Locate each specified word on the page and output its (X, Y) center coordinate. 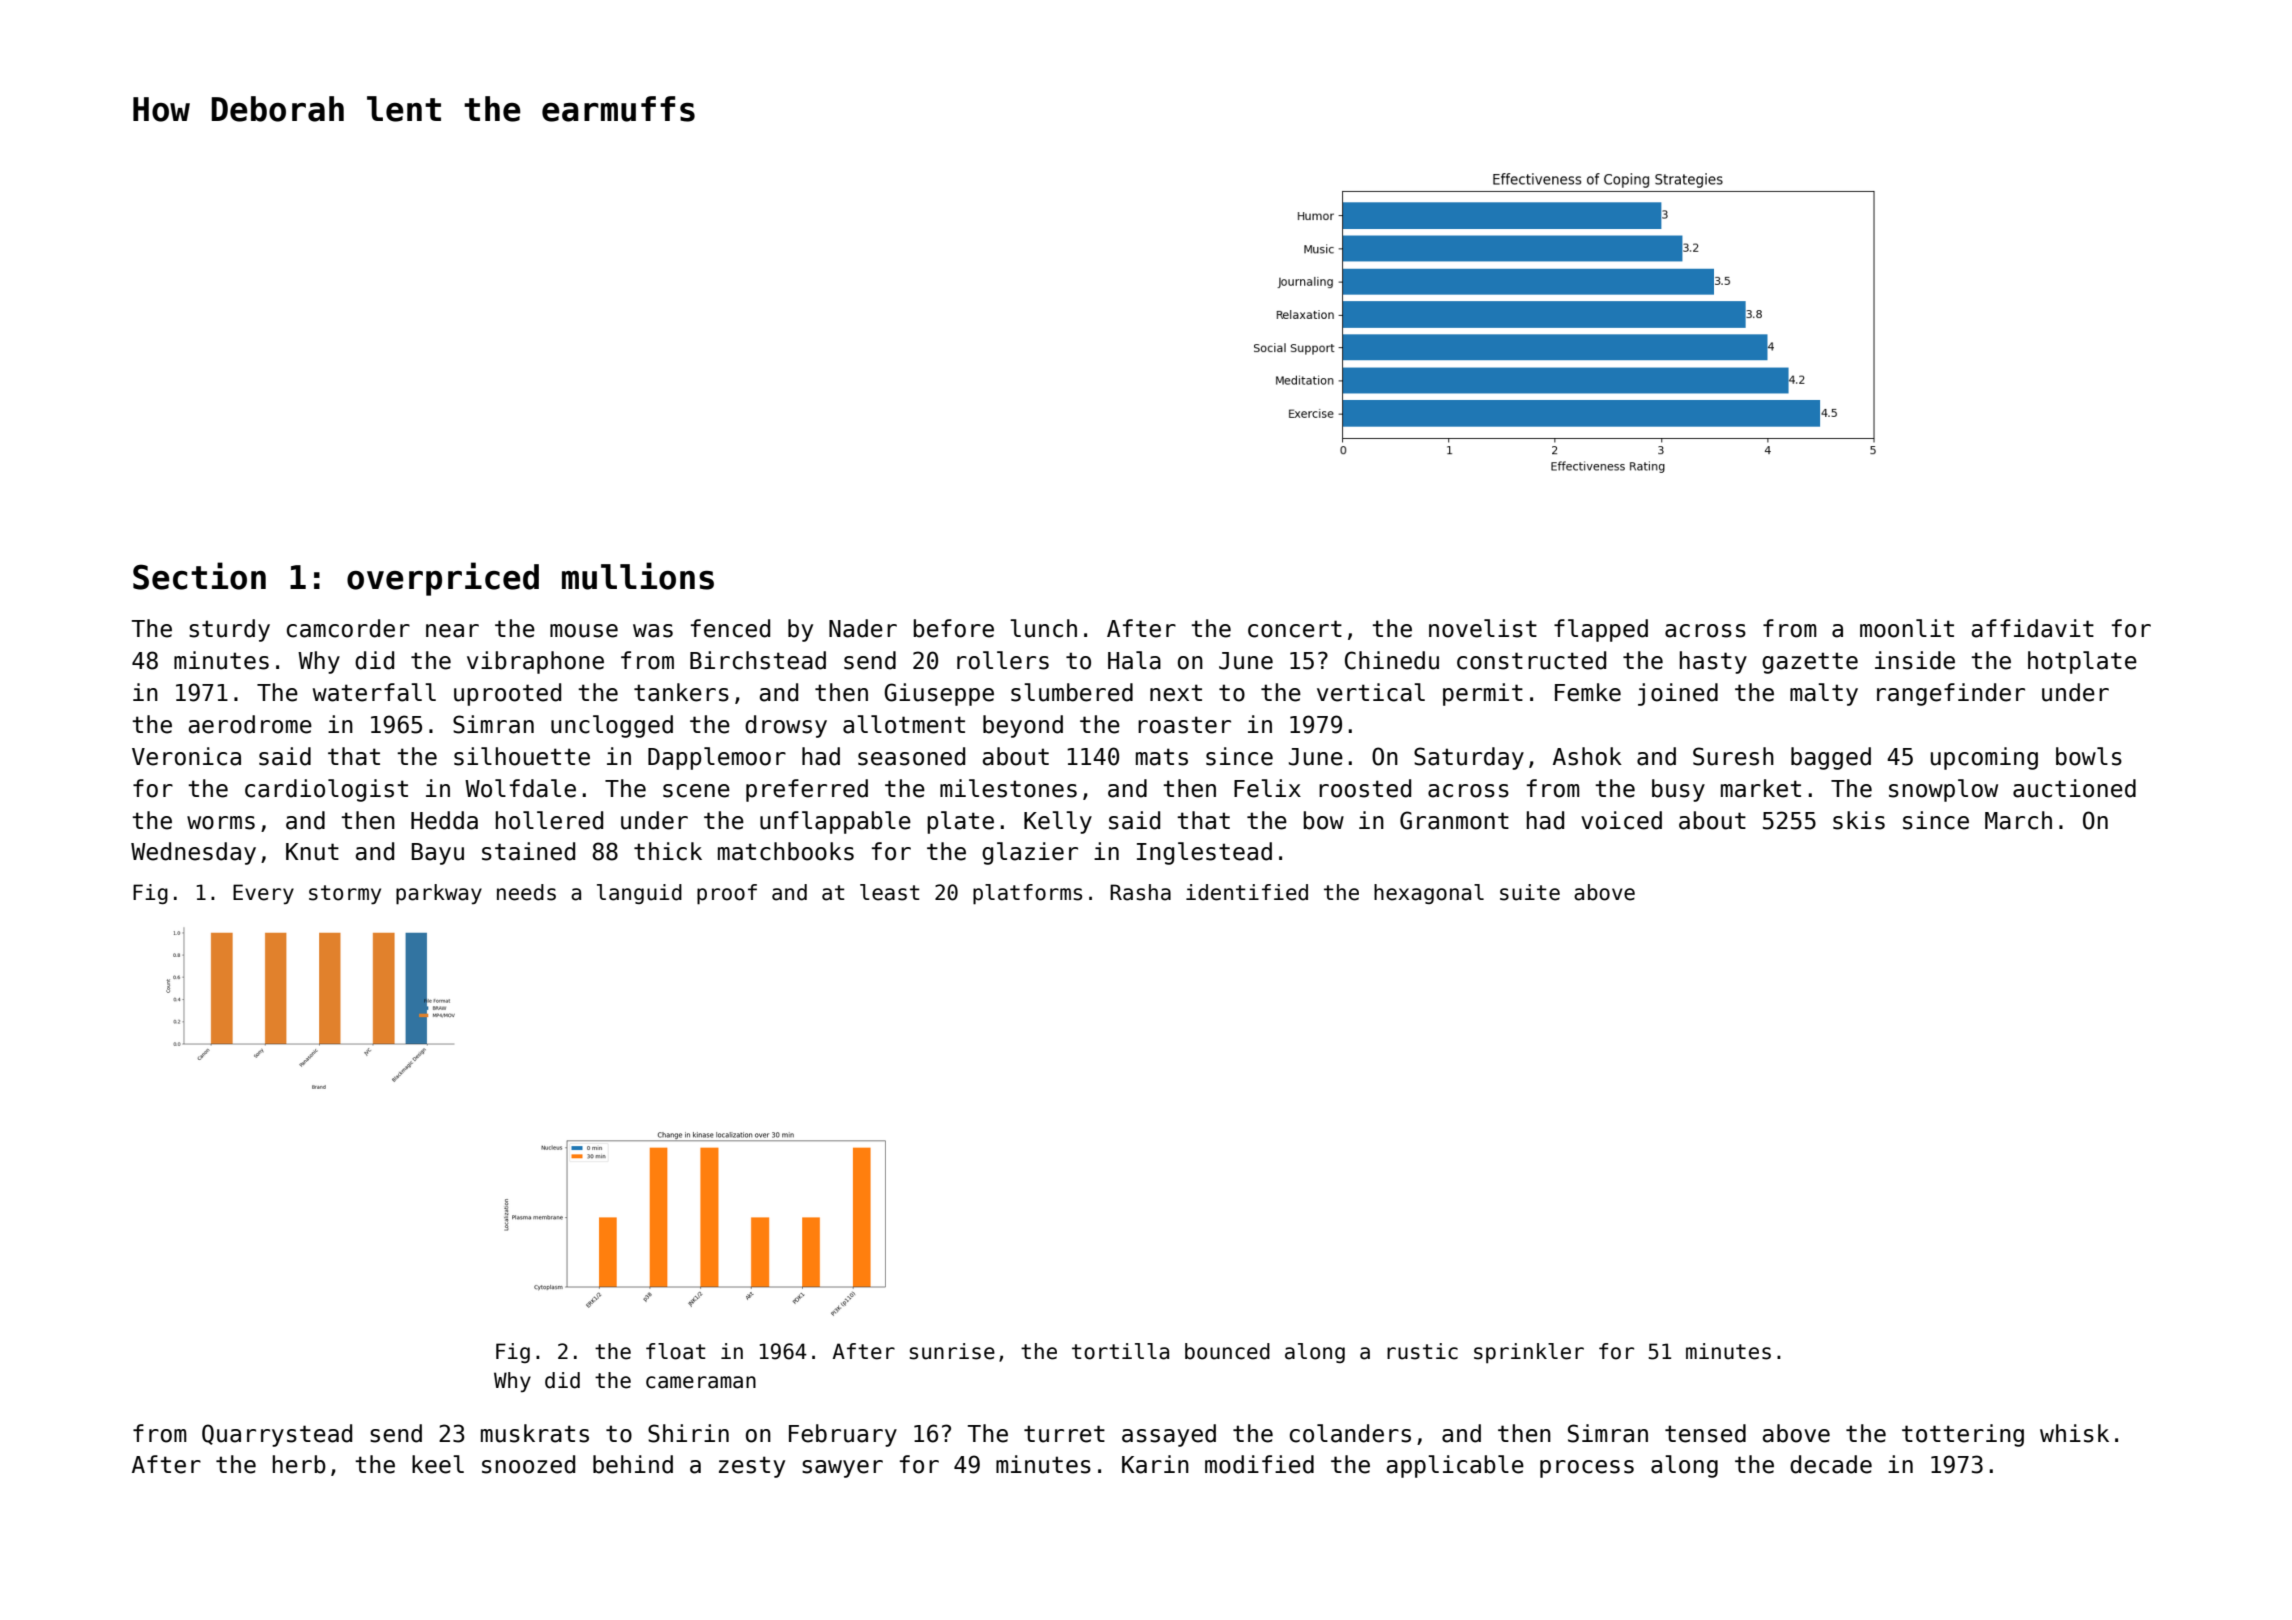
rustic (1422, 1351)
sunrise (952, 1351)
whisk (2074, 1433)
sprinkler (1529, 1353)
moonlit (1907, 628)
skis (1859, 820)
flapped (1601, 630)
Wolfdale (520, 788)
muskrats (535, 1433)
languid (639, 894)
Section (199, 576)
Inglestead (1204, 853)
